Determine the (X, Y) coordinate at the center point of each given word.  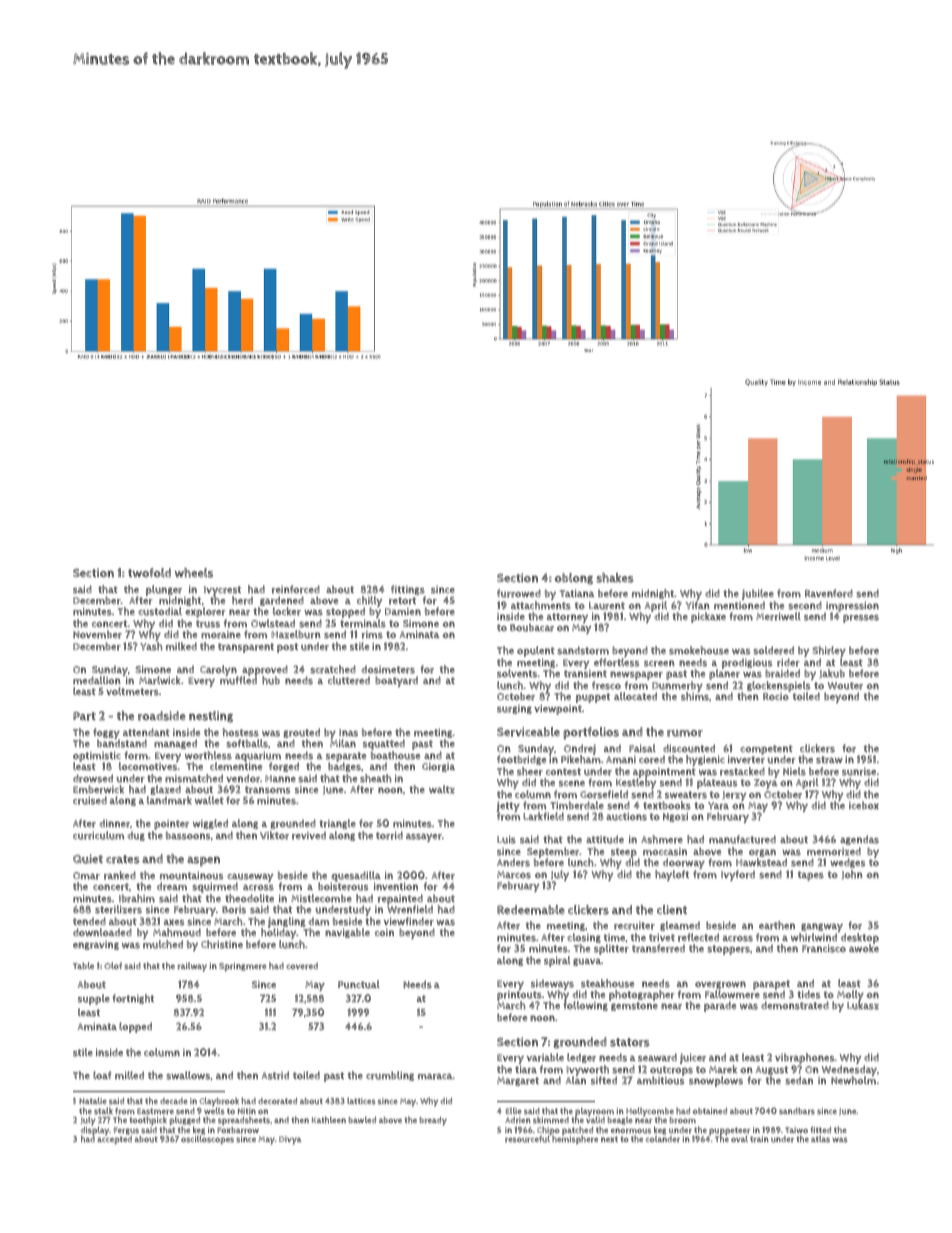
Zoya (765, 784)
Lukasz (863, 1006)
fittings (408, 590)
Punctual (359, 984)
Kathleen (329, 1120)
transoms (267, 790)
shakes (615, 578)
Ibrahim (137, 898)
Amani (621, 759)
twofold (149, 573)
